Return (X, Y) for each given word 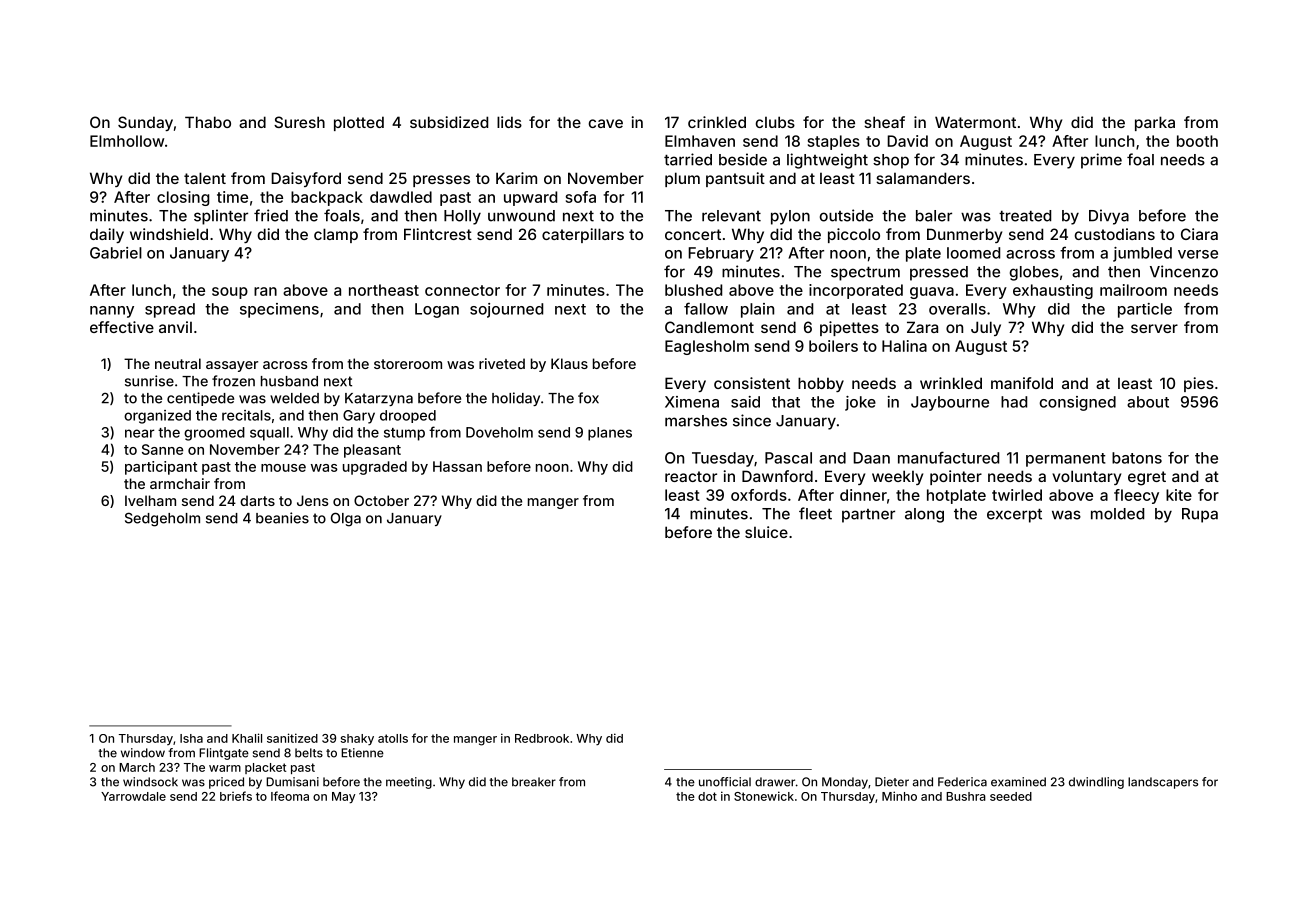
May (343, 798)
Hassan (457, 466)
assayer (232, 366)
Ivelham (150, 500)
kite (1179, 495)
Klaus (569, 363)
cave (606, 123)
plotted (359, 123)
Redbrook (542, 738)
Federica (962, 782)
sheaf (884, 122)
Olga (346, 519)
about (1148, 402)
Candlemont (709, 327)
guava (932, 293)
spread (170, 310)
